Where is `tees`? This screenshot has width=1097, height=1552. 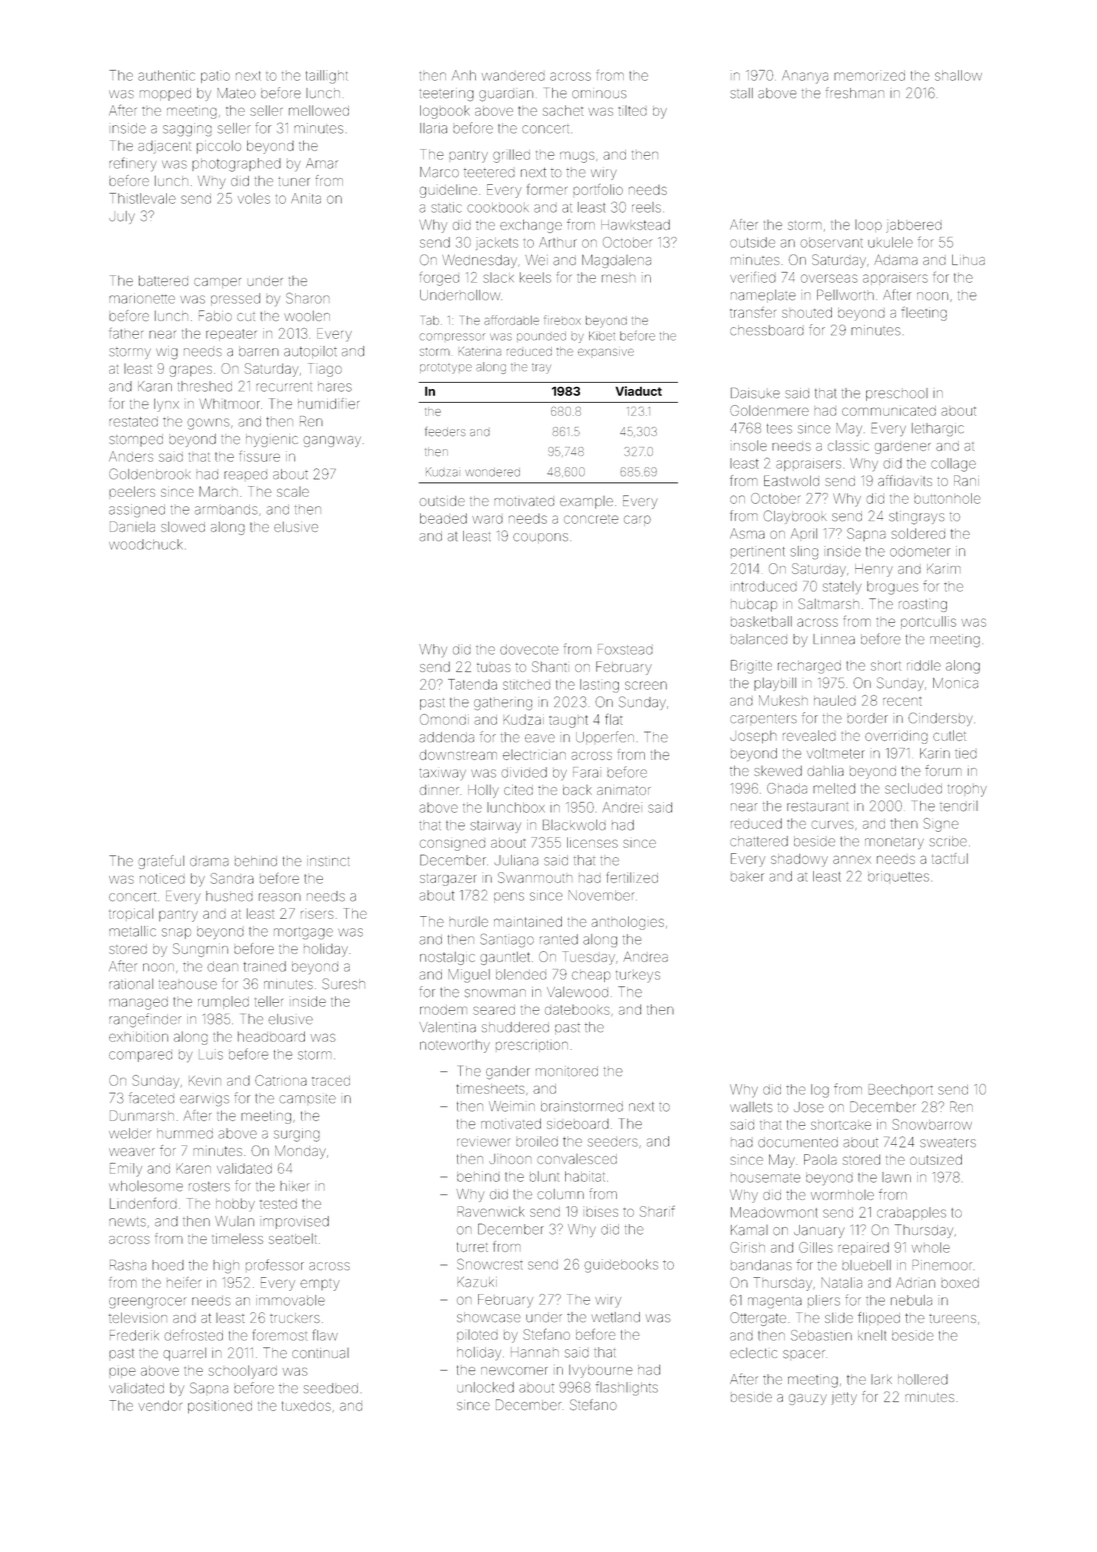
tees is located at coordinates (779, 429).
